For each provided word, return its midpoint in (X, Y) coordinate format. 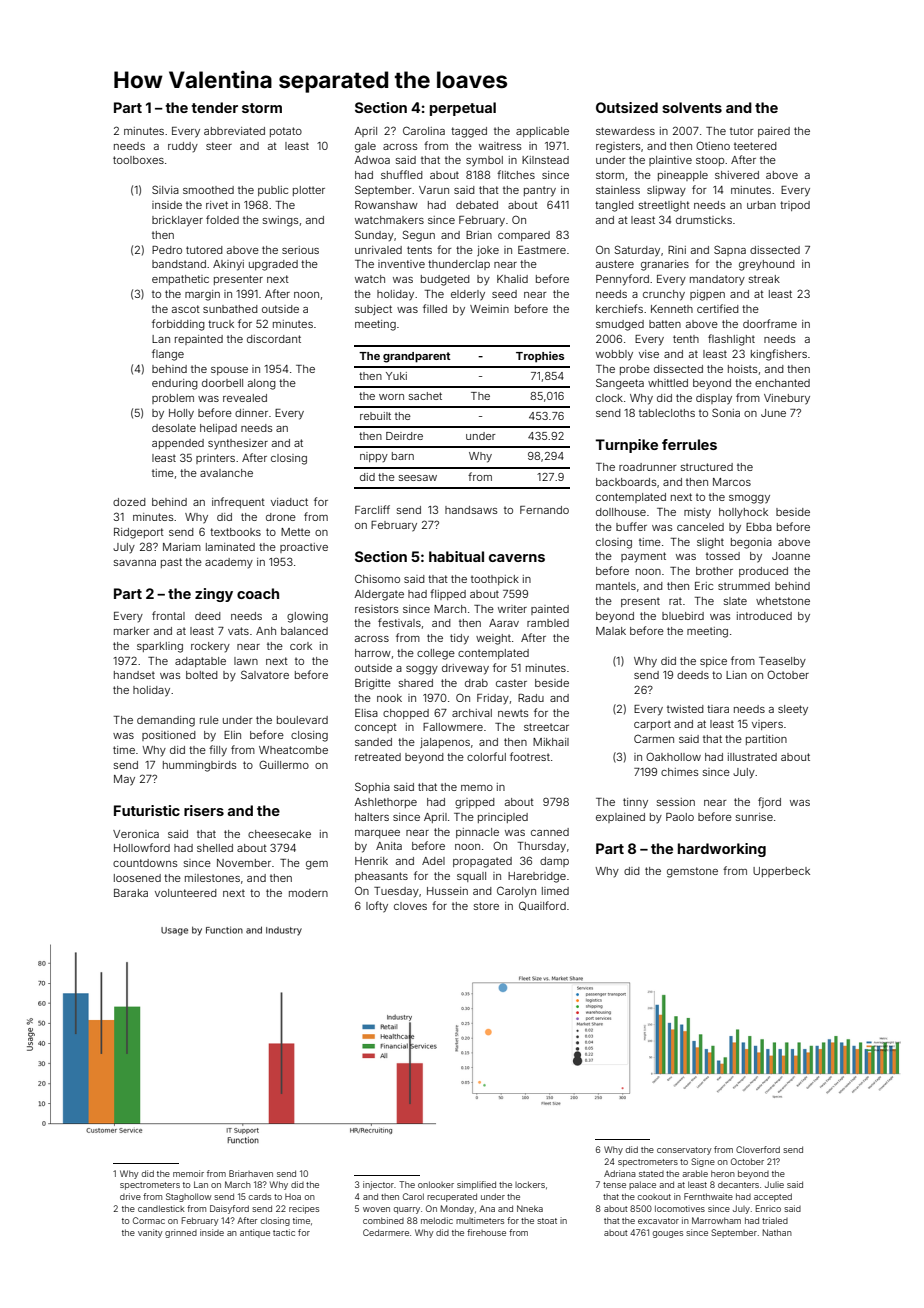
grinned (181, 1233)
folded (222, 219)
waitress (500, 146)
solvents (692, 107)
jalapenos (445, 743)
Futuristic (147, 810)
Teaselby (782, 662)
